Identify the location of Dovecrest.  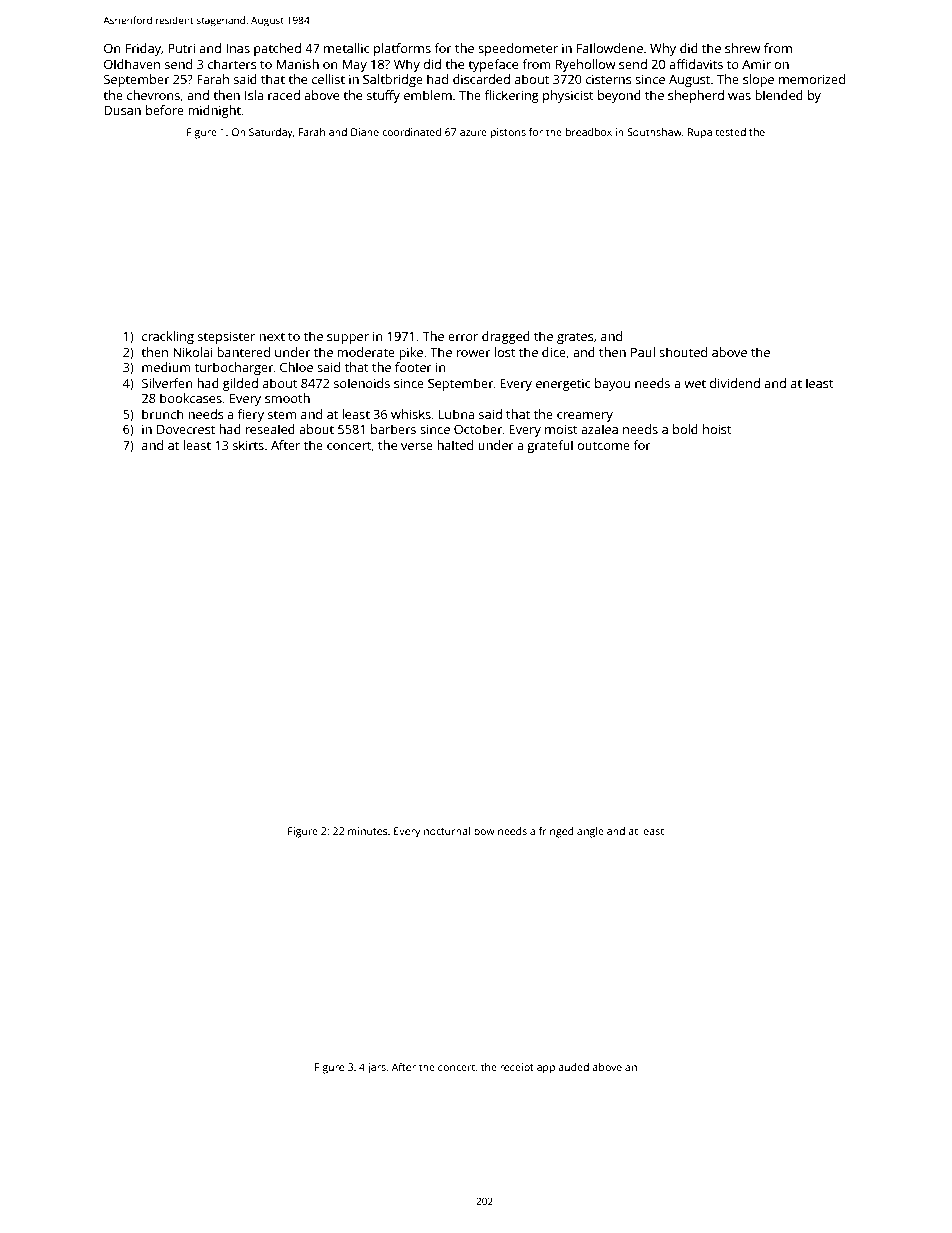
(186, 429).
